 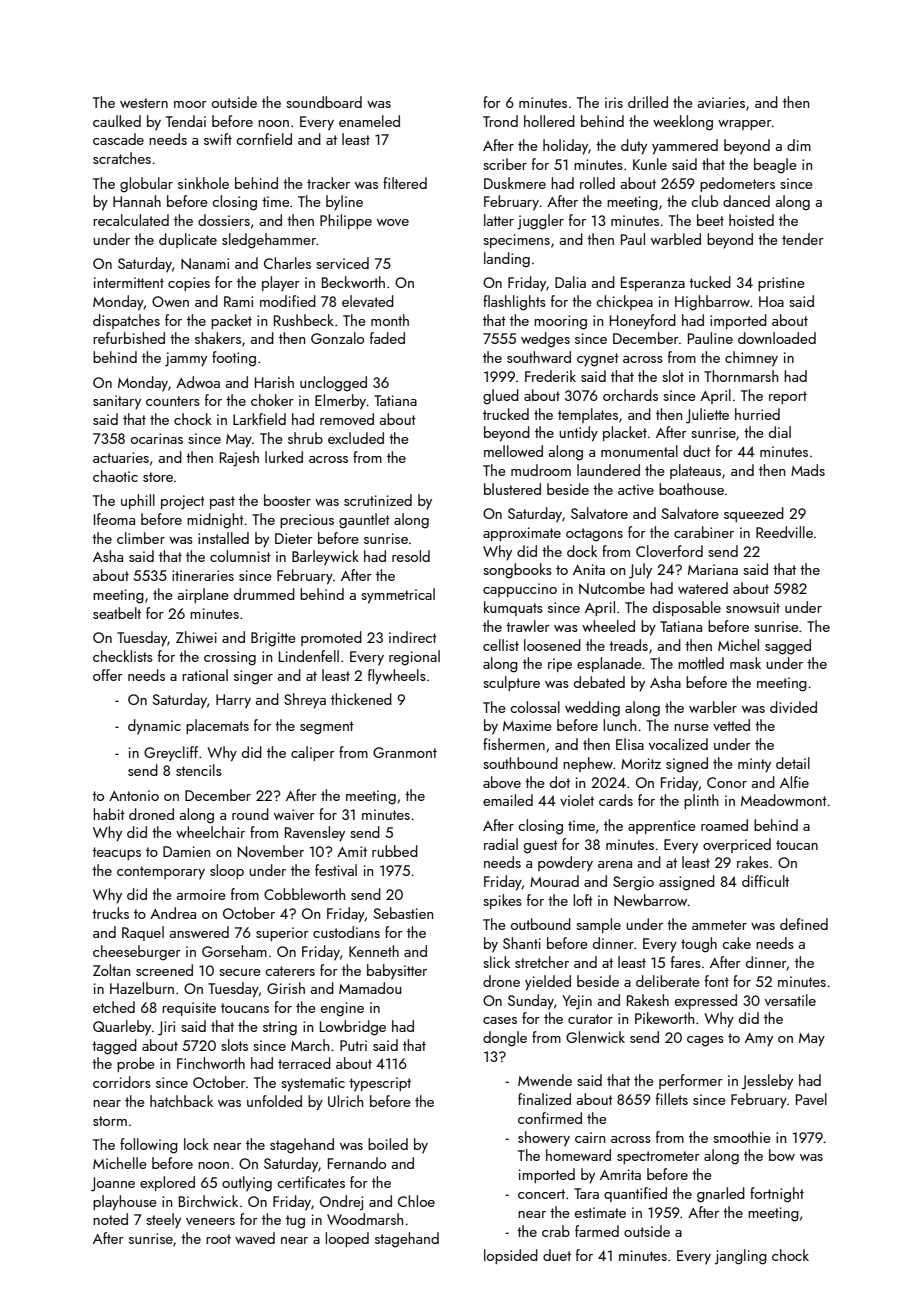 What do you see at coordinates (608, 626) in the document?
I see `wheeled` at bounding box center [608, 626].
